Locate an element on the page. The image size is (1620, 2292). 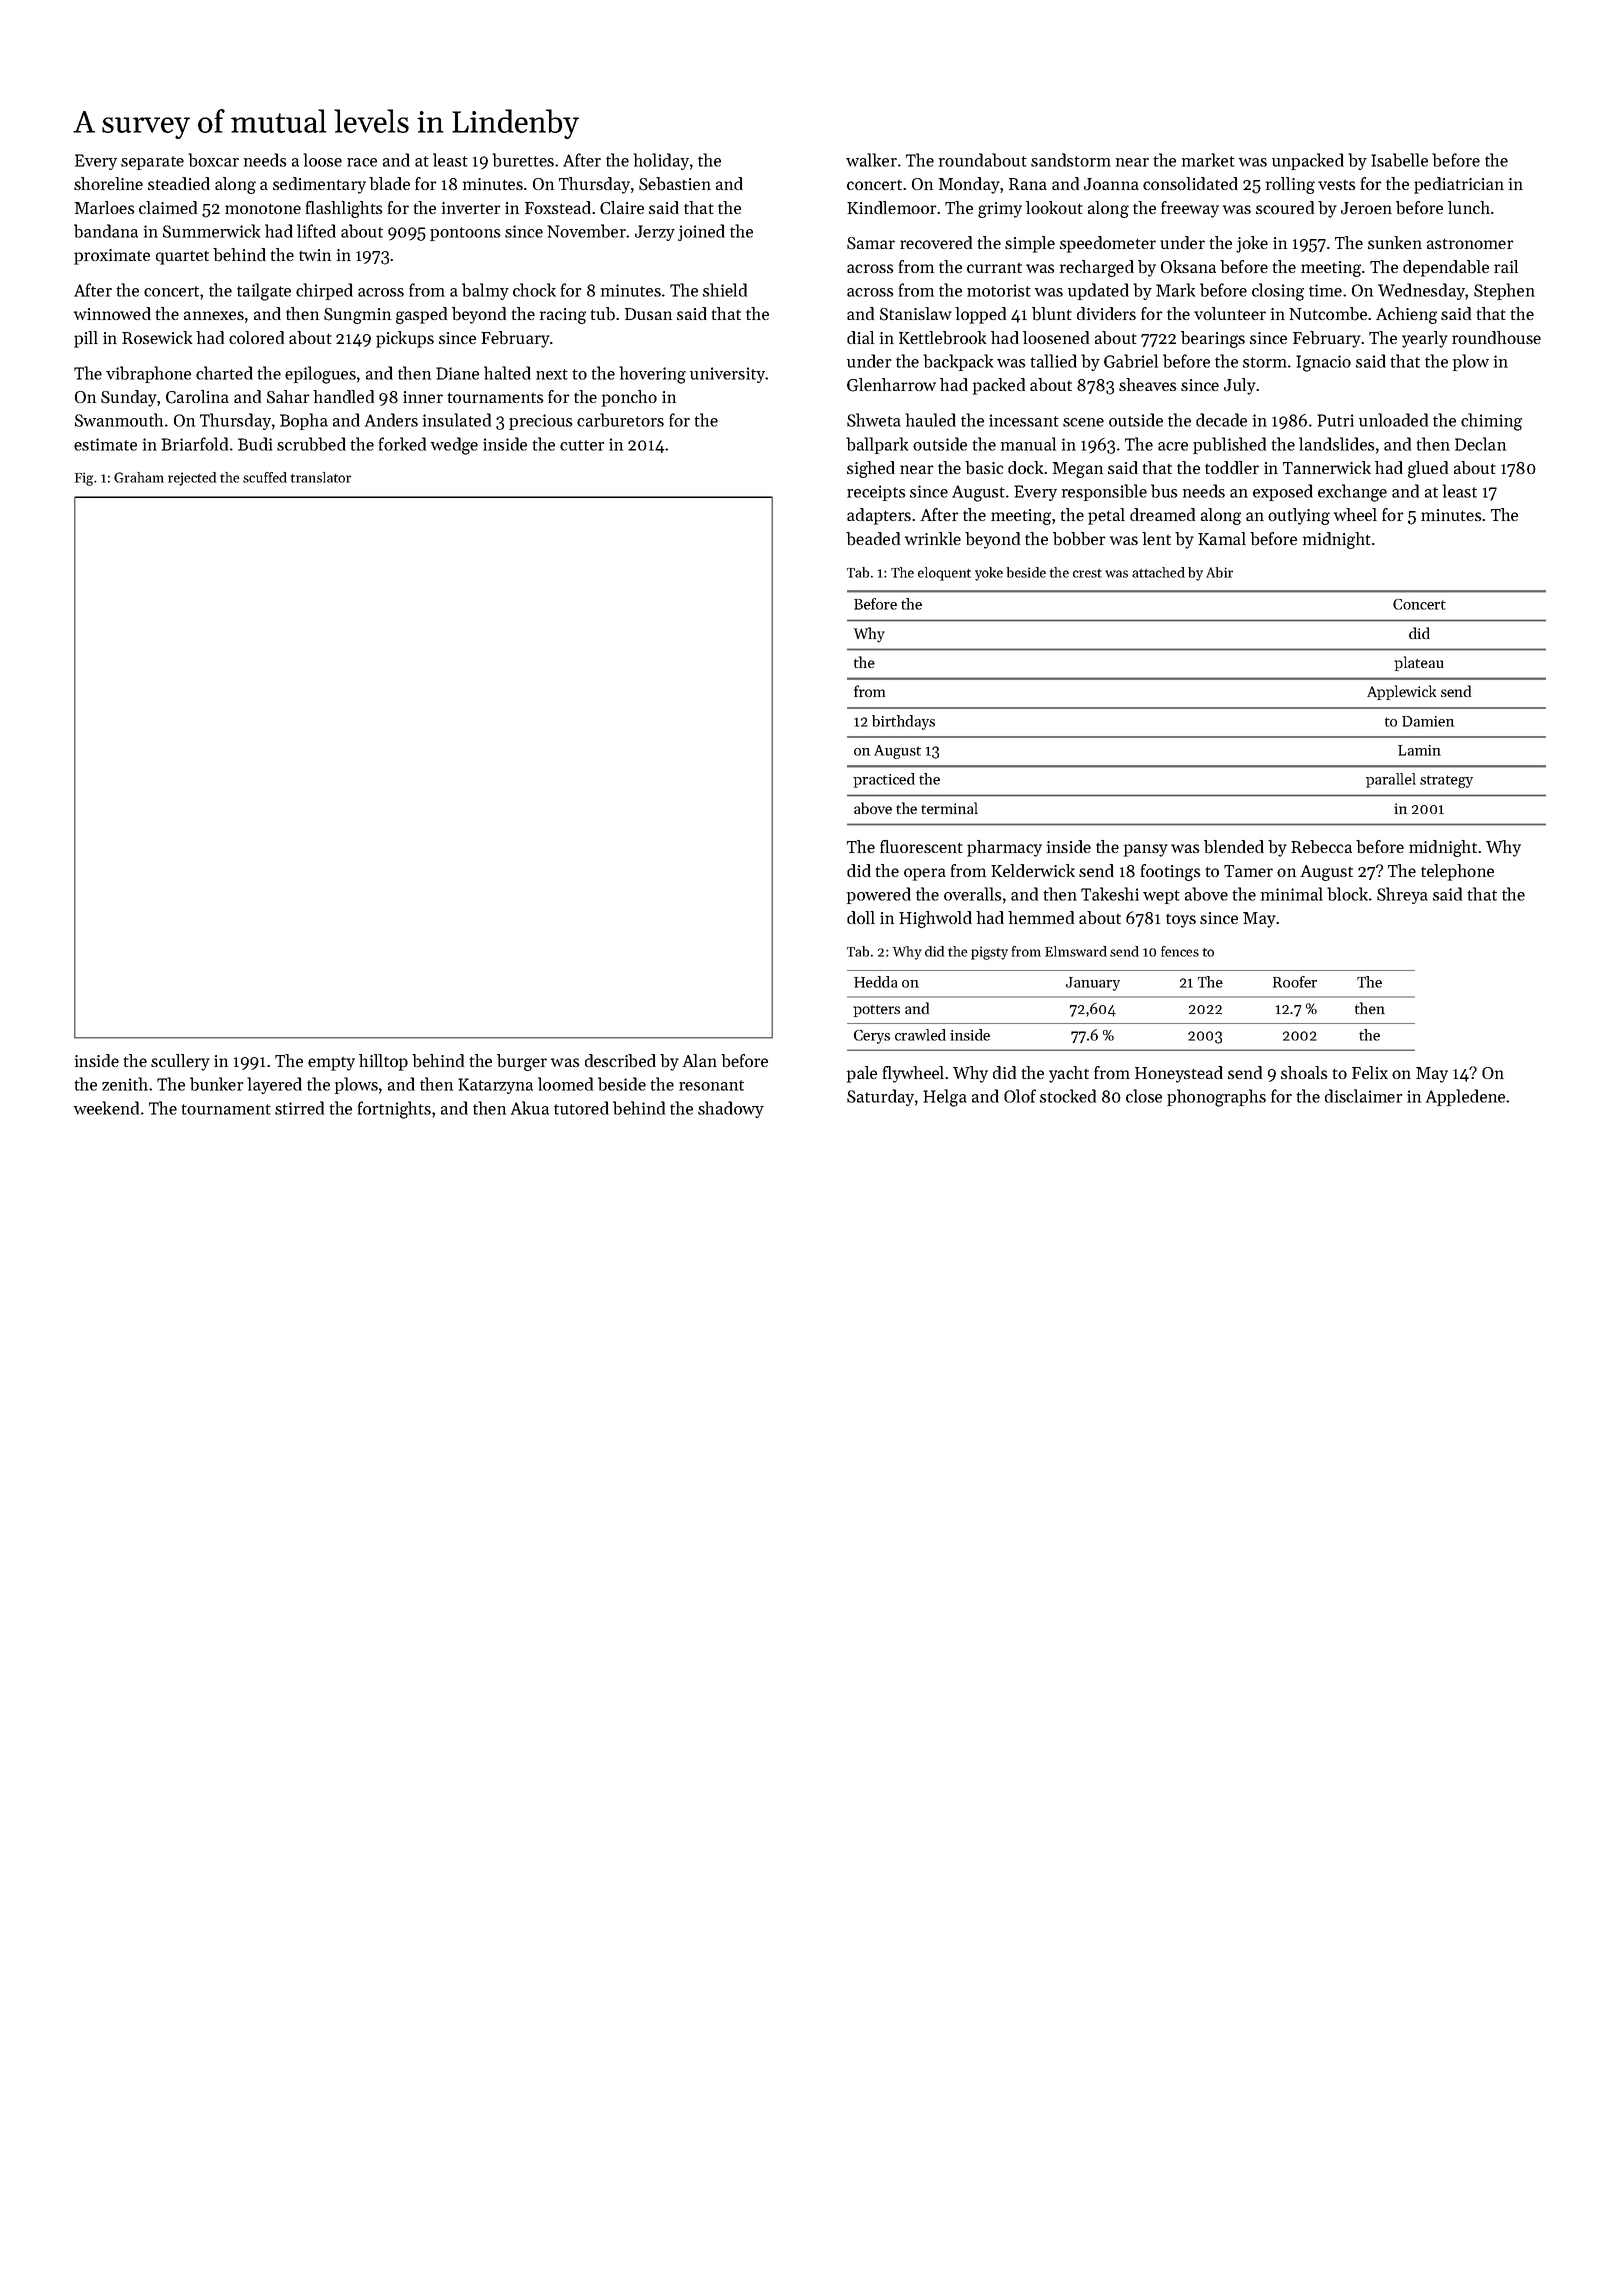
cutter is located at coordinates (582, 445).
